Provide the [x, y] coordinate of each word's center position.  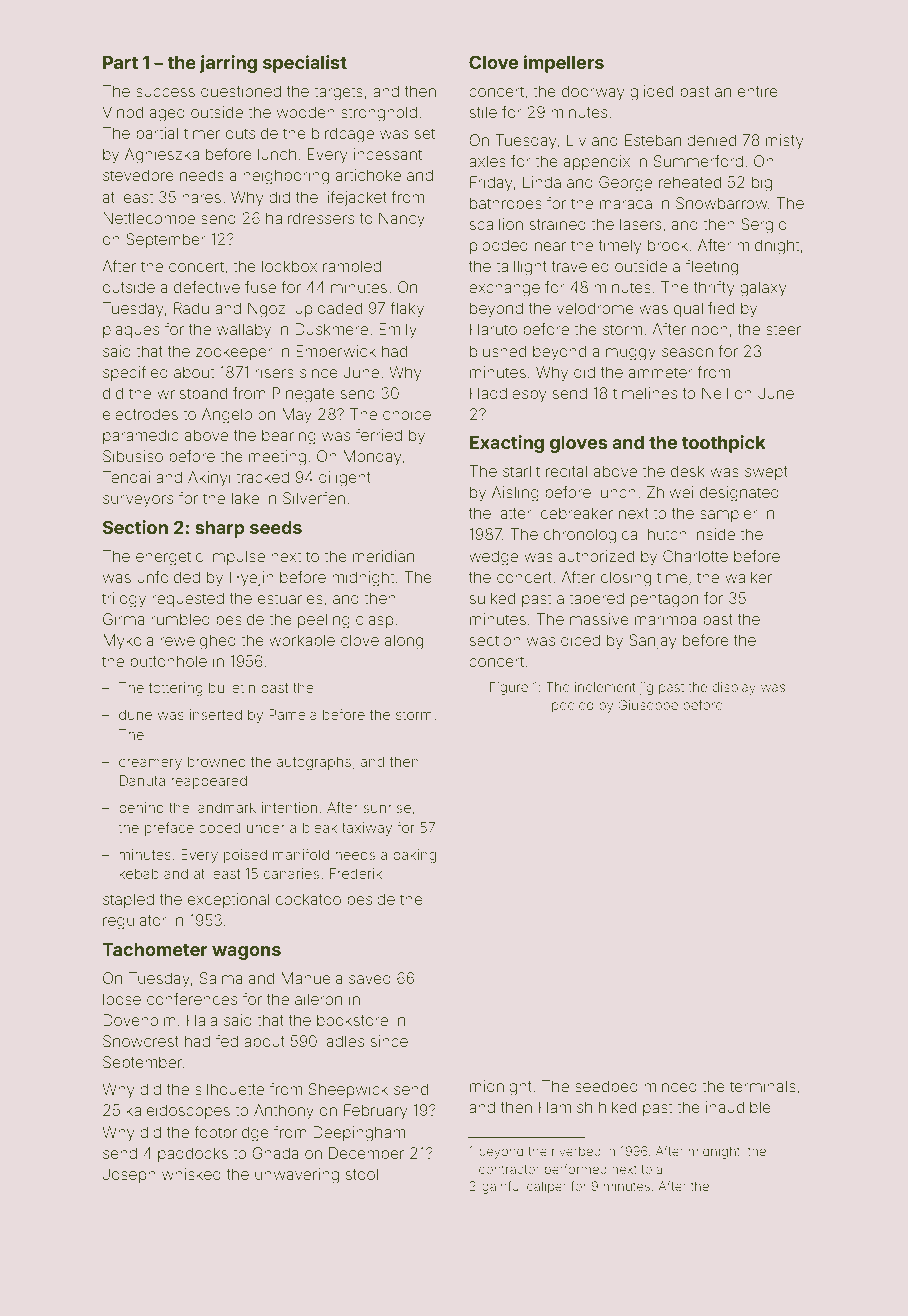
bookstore [352, 1020]
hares [201, 197]
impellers [564, 64]
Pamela [293, 714]
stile [483, 112]
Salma [221, 978]
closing [626, 579]
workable [302, 640]
